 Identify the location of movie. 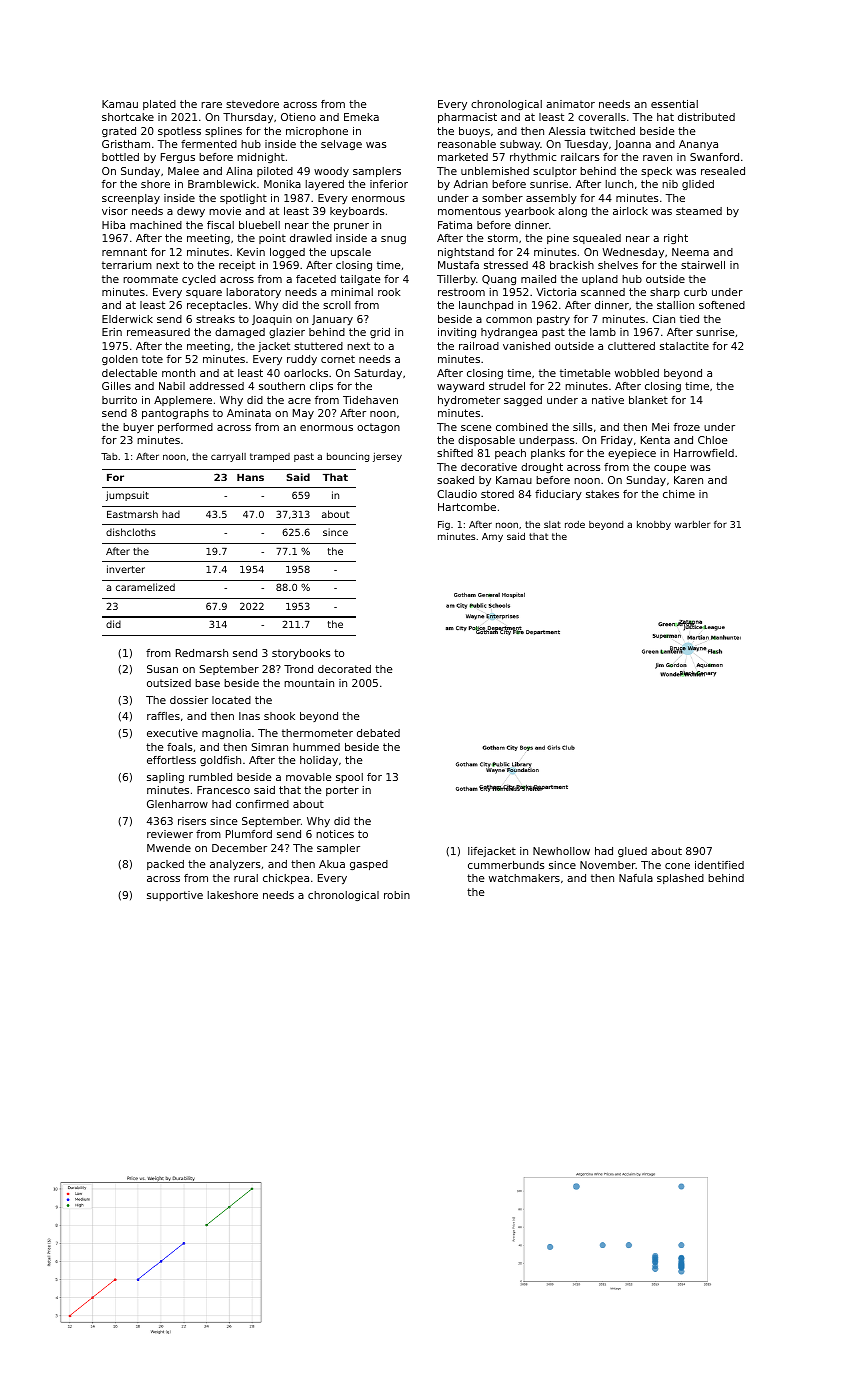
(225, 211).
